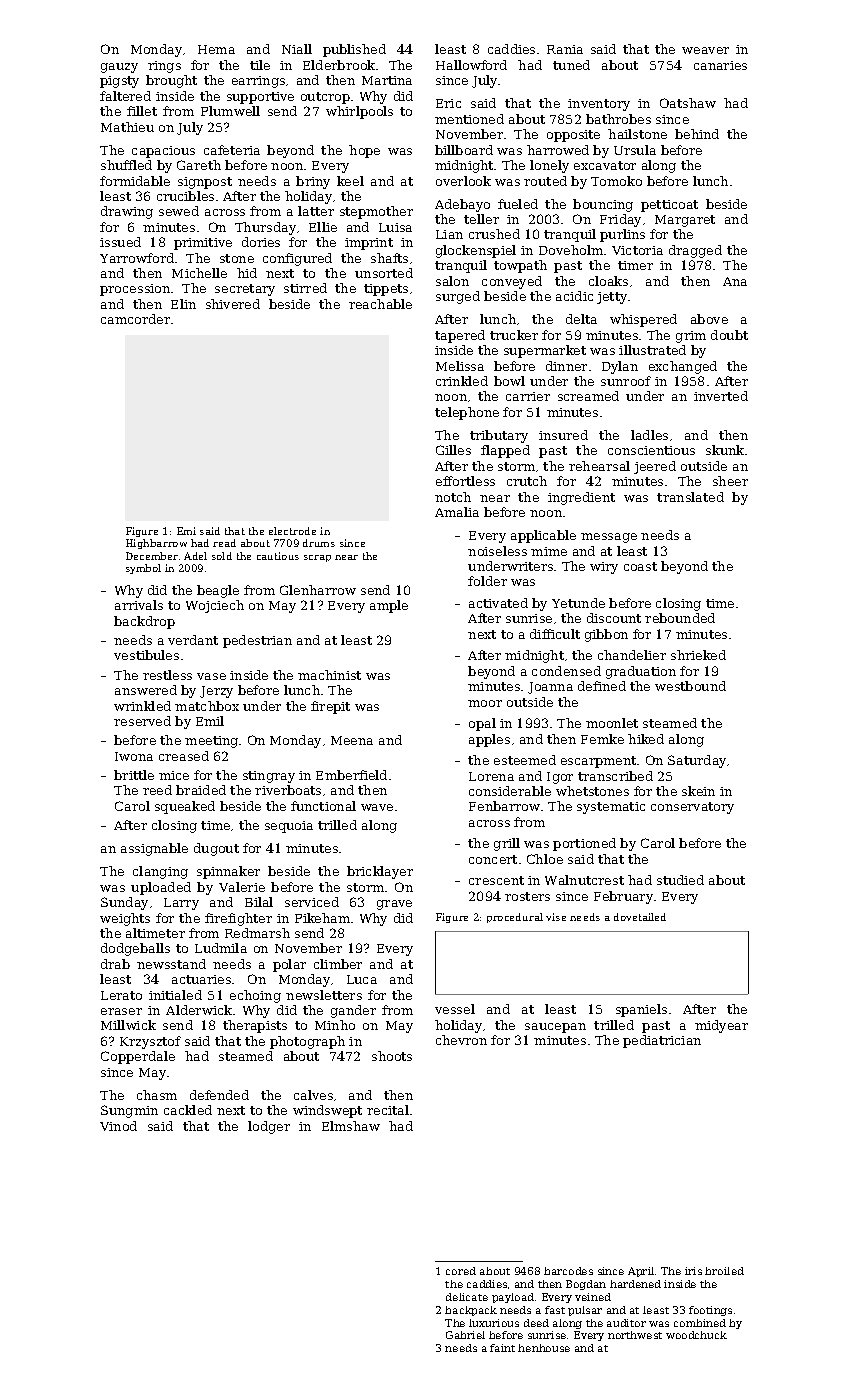 Image resolution: width=849 pixels, height=1400 pixels. Describe the element at coordinates (462, 205) in the page. I see `Adebayo` at that location.
